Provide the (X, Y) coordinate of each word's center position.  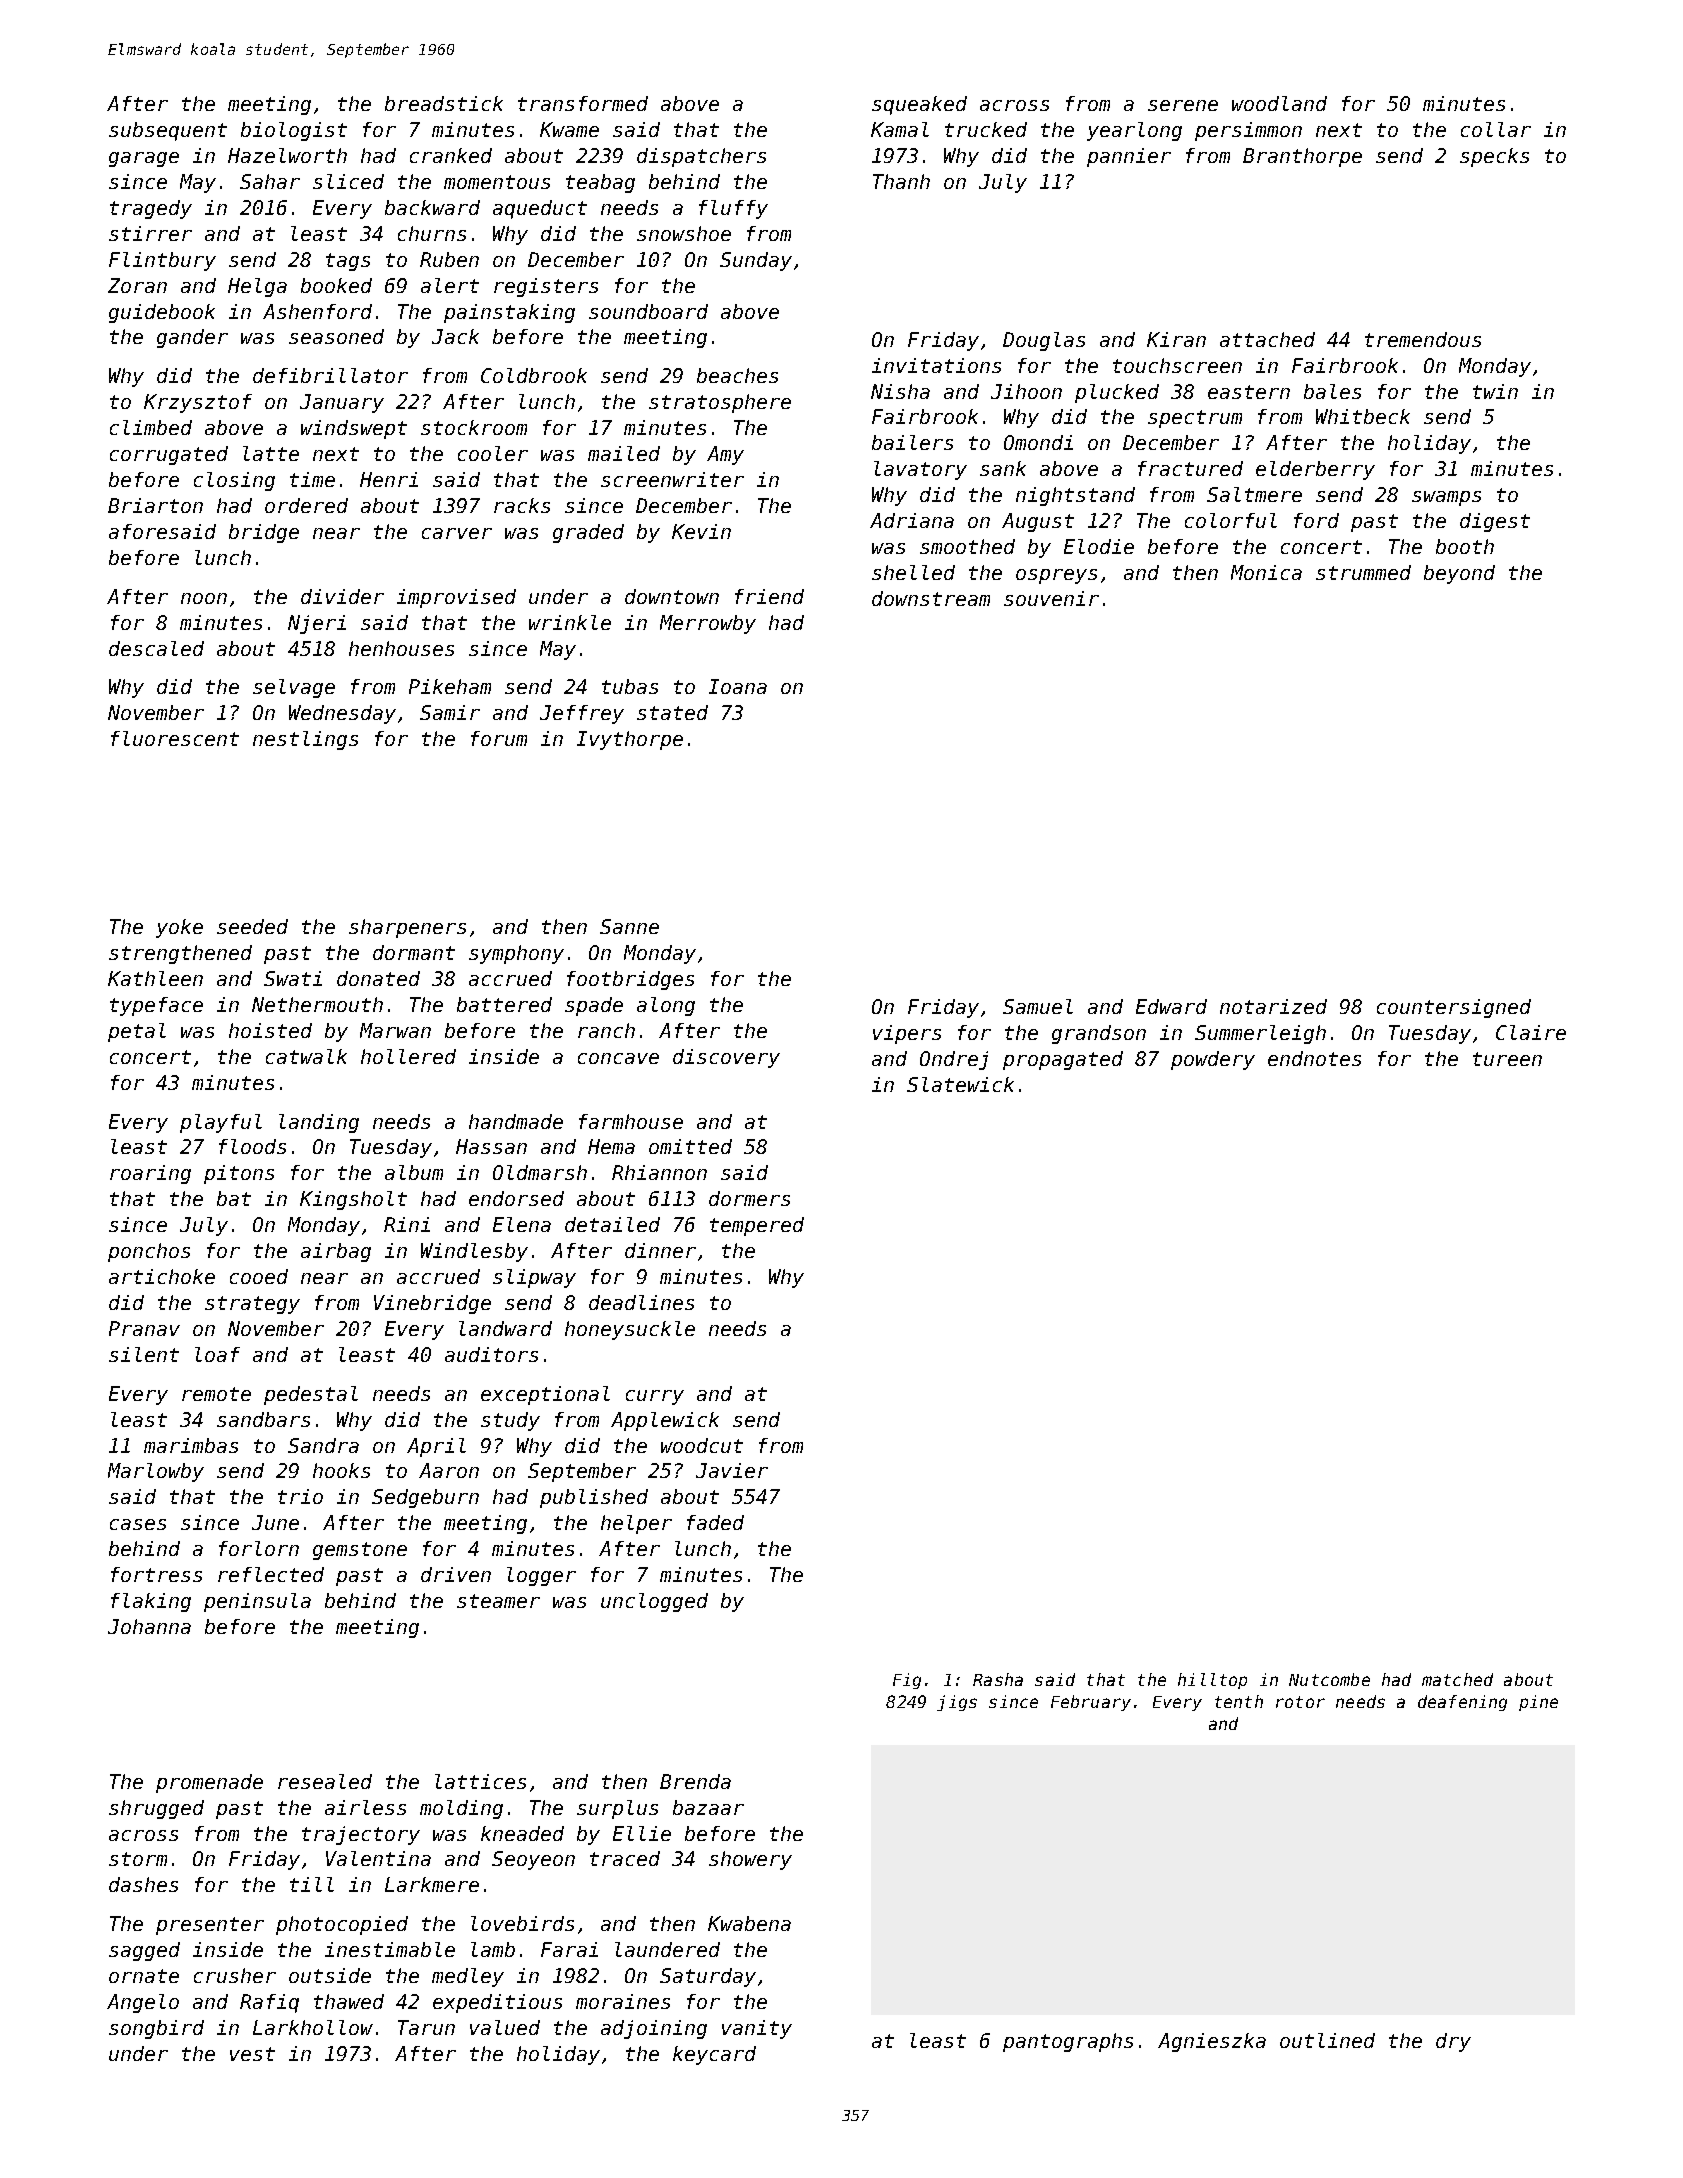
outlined (1327, 2040)
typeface (156, 1006)
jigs (957, 1703)
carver (457, 533)
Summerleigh (1260, 1034)
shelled (913, 572)
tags (348, 262)
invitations (936, 365)
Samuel (1038, 1006)
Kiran (1176, 339)
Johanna (149, 1626)
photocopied (342, 1925)
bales (1332, 391)
